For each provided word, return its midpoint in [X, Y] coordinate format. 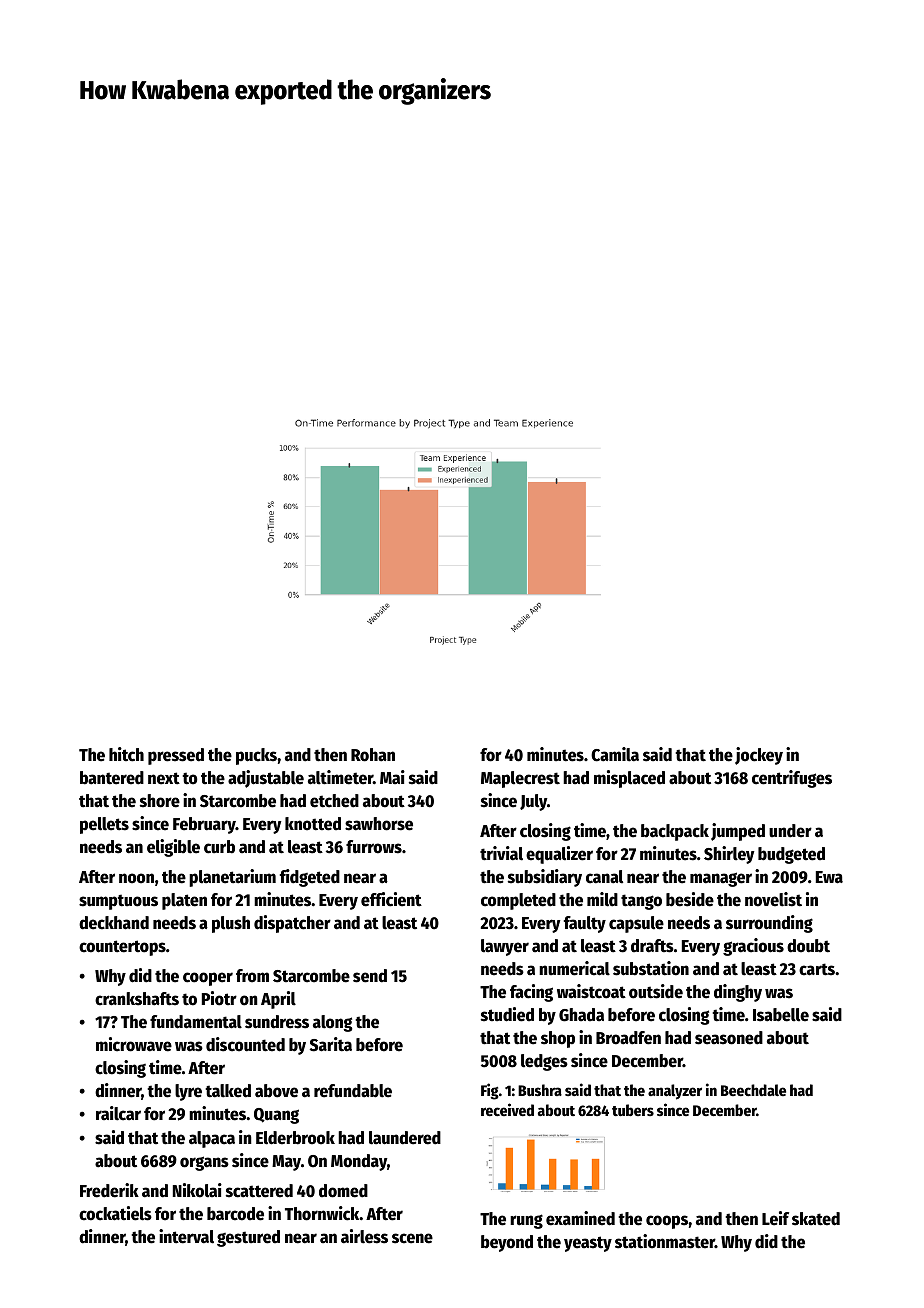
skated [816, 1219]
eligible [173, 848]
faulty [585, 924]
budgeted [791, 855]
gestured [248, 1238]
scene [412, 1238]
